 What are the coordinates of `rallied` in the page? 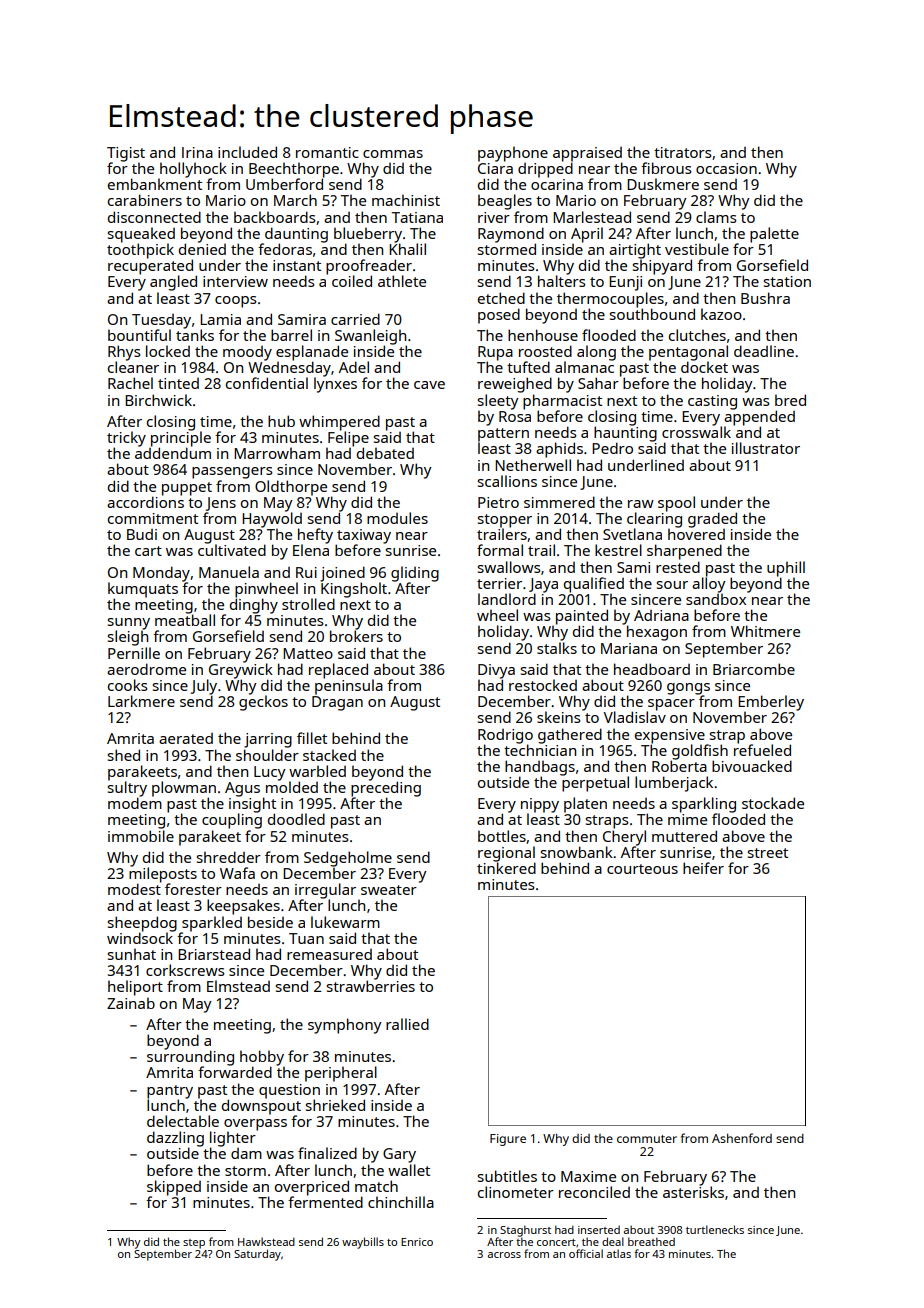 It's located at (407, 1024).
